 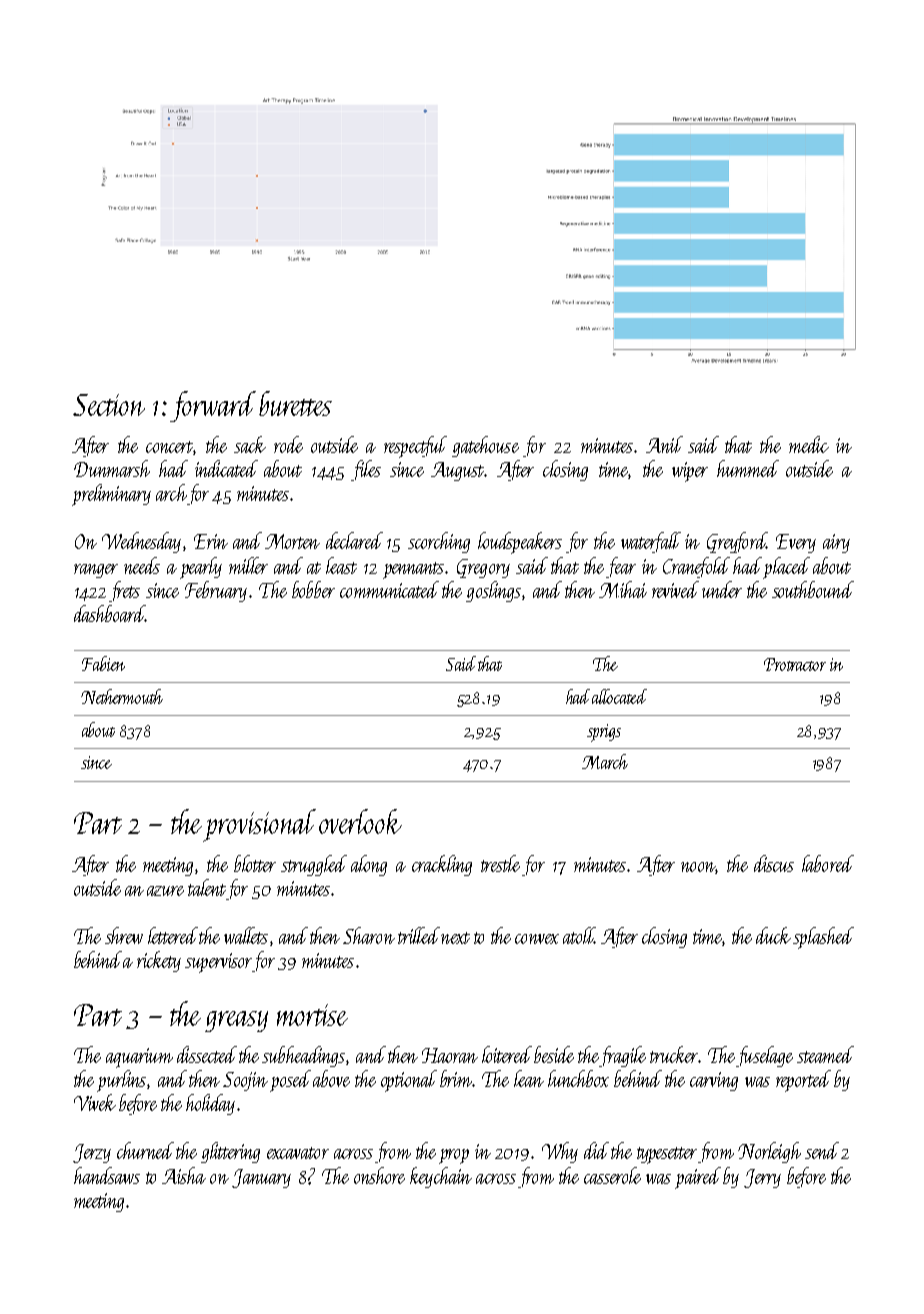 What do you see at coordinates (795, 664) in the document?
I see `Protractor` at bounding box center [795, 664].
